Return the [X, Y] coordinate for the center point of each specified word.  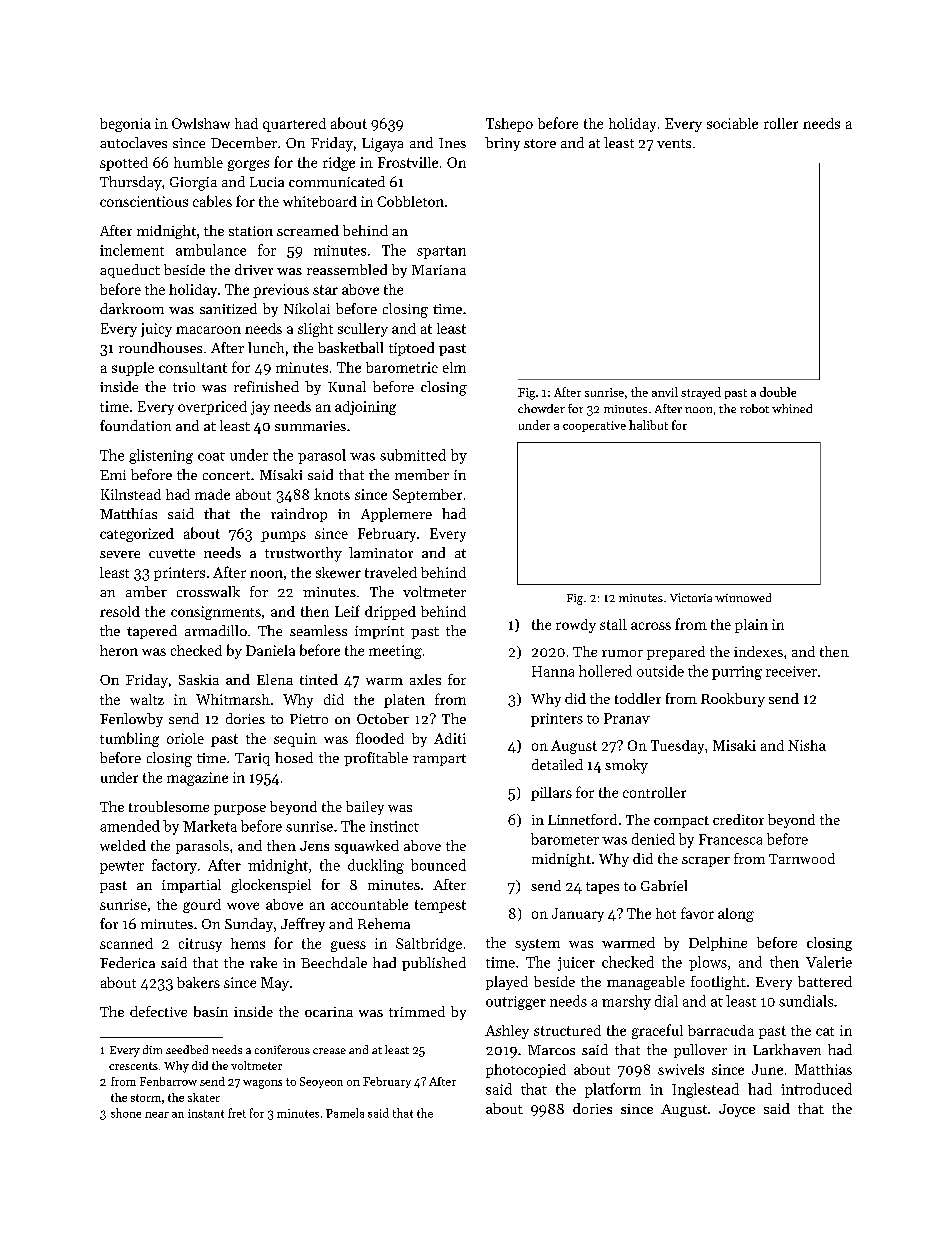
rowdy [576, 626]
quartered [294, 125]
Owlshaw [201, 123]
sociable [732, 123]
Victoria [691, 597]
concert [226, 475]
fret [237, 1113]
